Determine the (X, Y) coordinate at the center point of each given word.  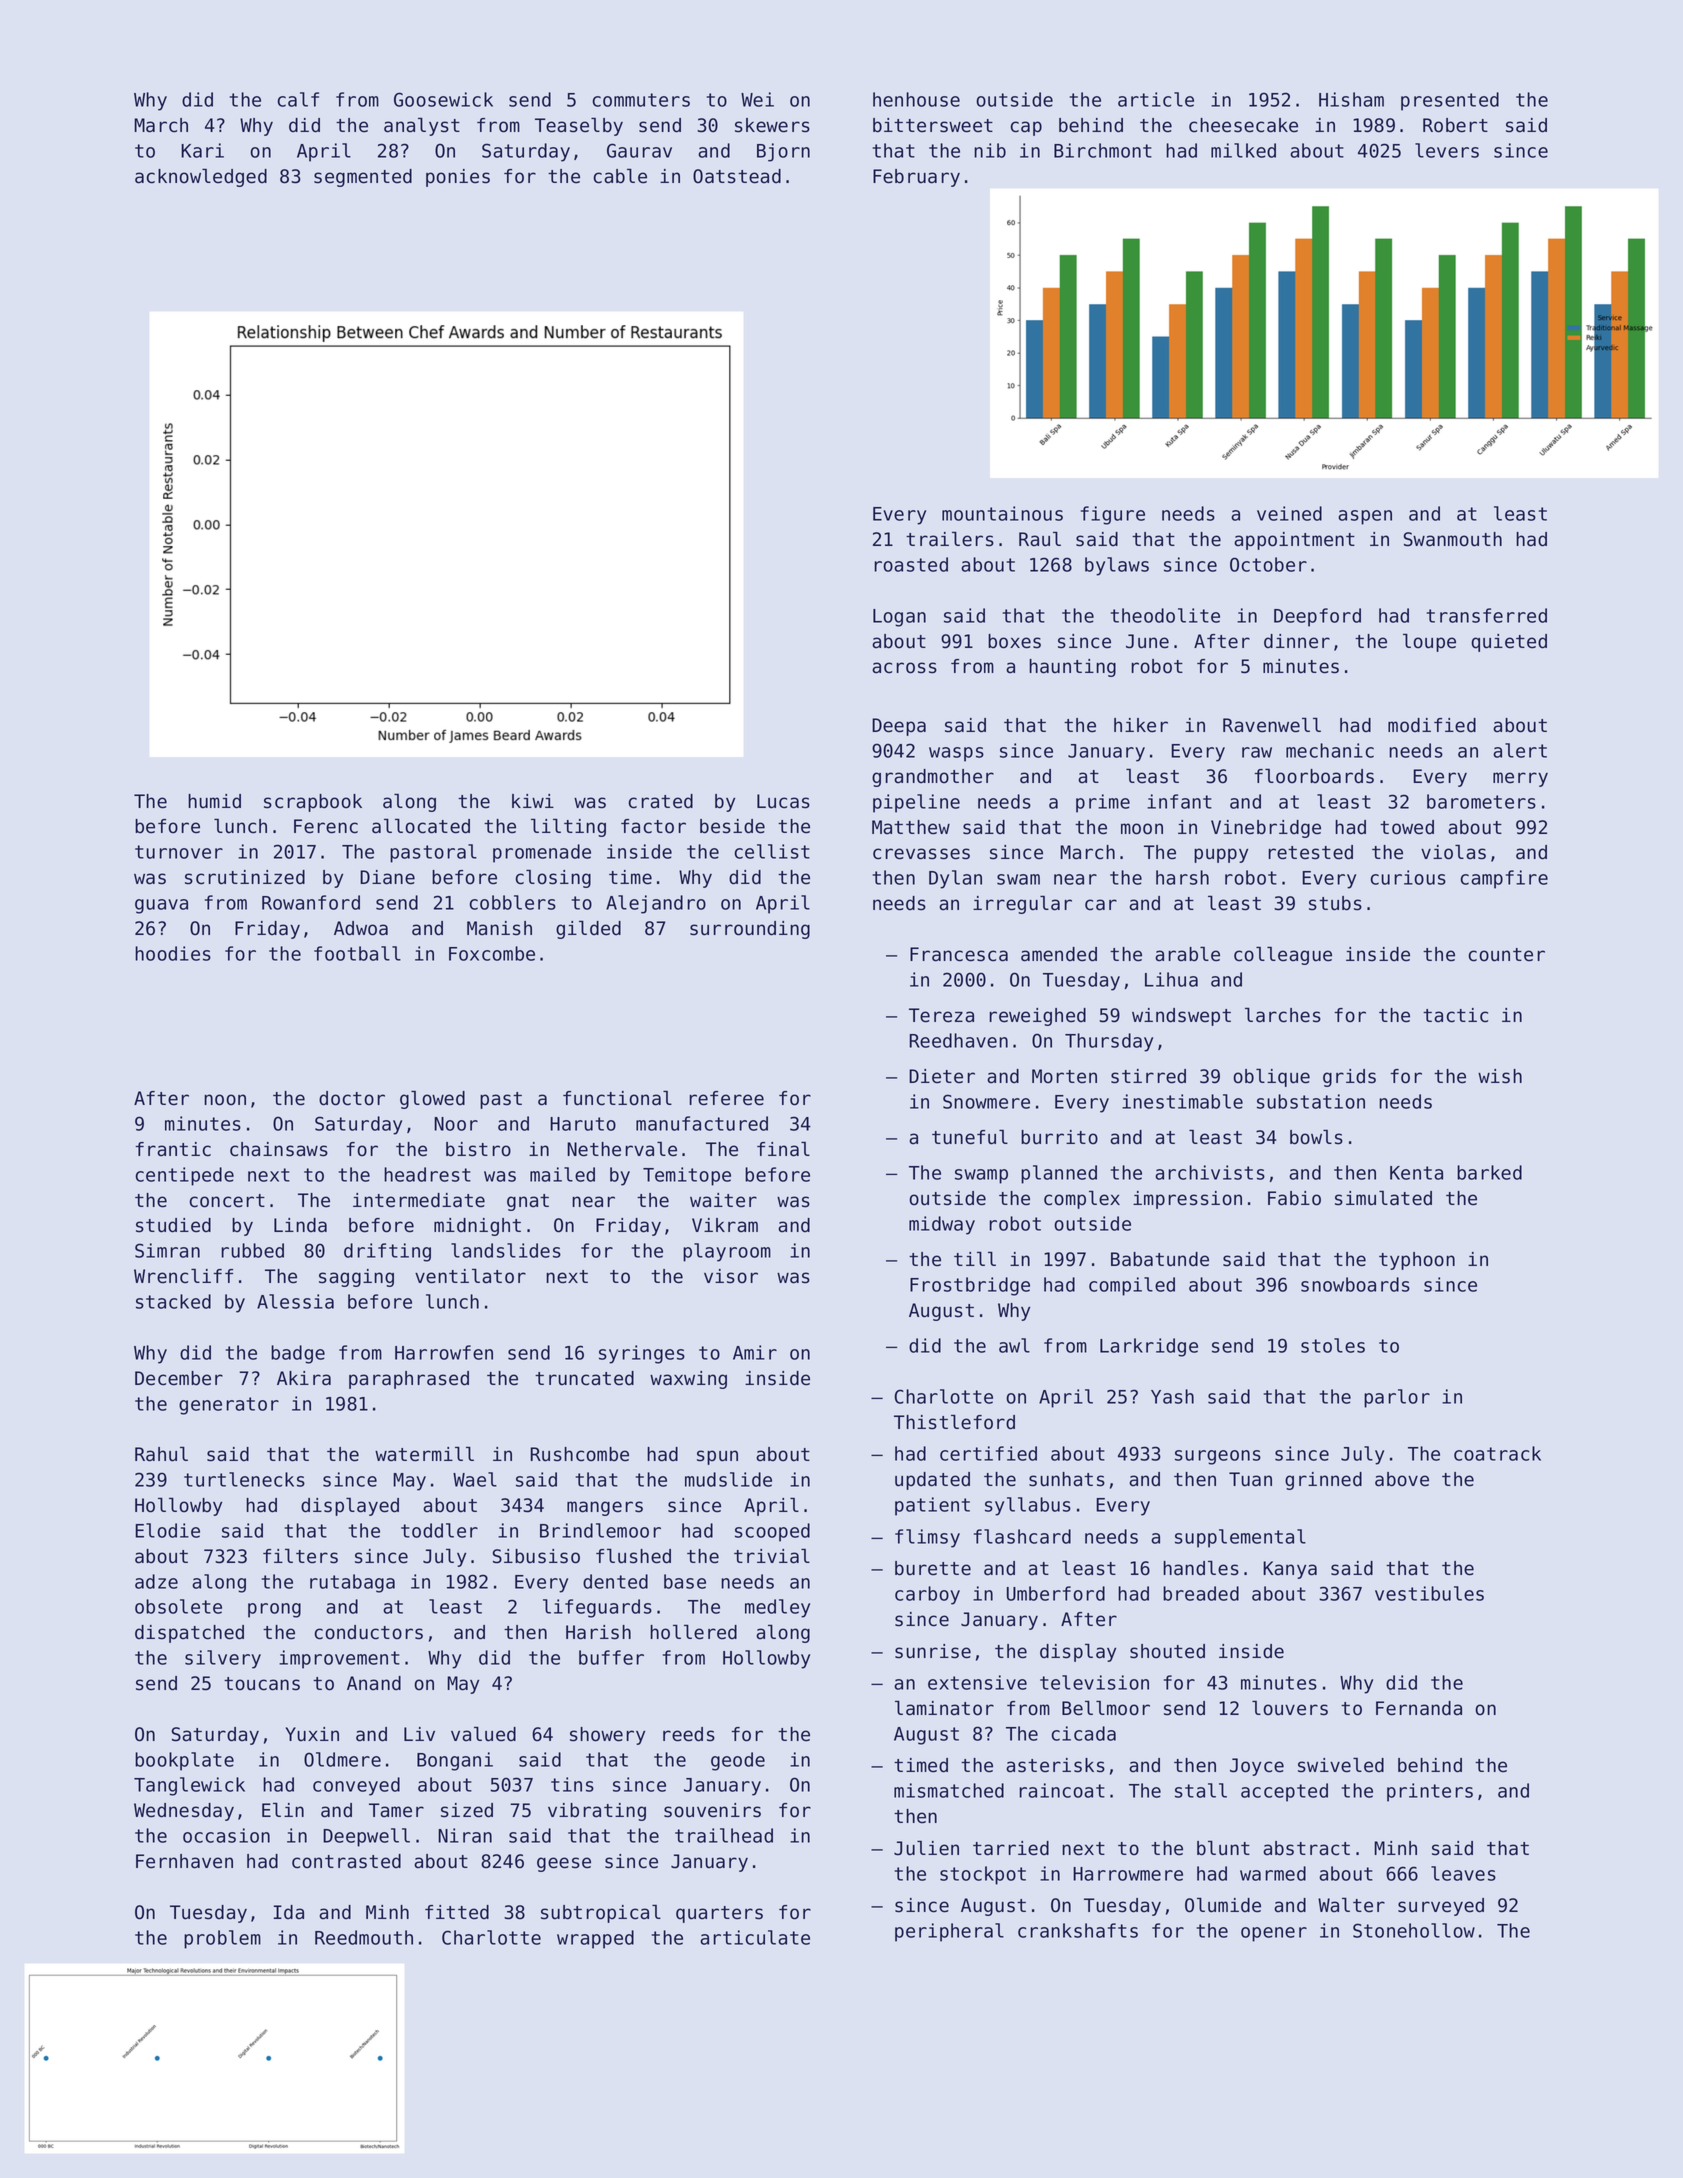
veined (1289, 513)
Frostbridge (970, 1286)
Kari (202, 150)
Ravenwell (1272, 725)
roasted (911, 564)
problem (222, 1939)
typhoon (1417, 1261)
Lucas (783, 801)
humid (214, 801)
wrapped (595, 1939)
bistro (478, 1149)
